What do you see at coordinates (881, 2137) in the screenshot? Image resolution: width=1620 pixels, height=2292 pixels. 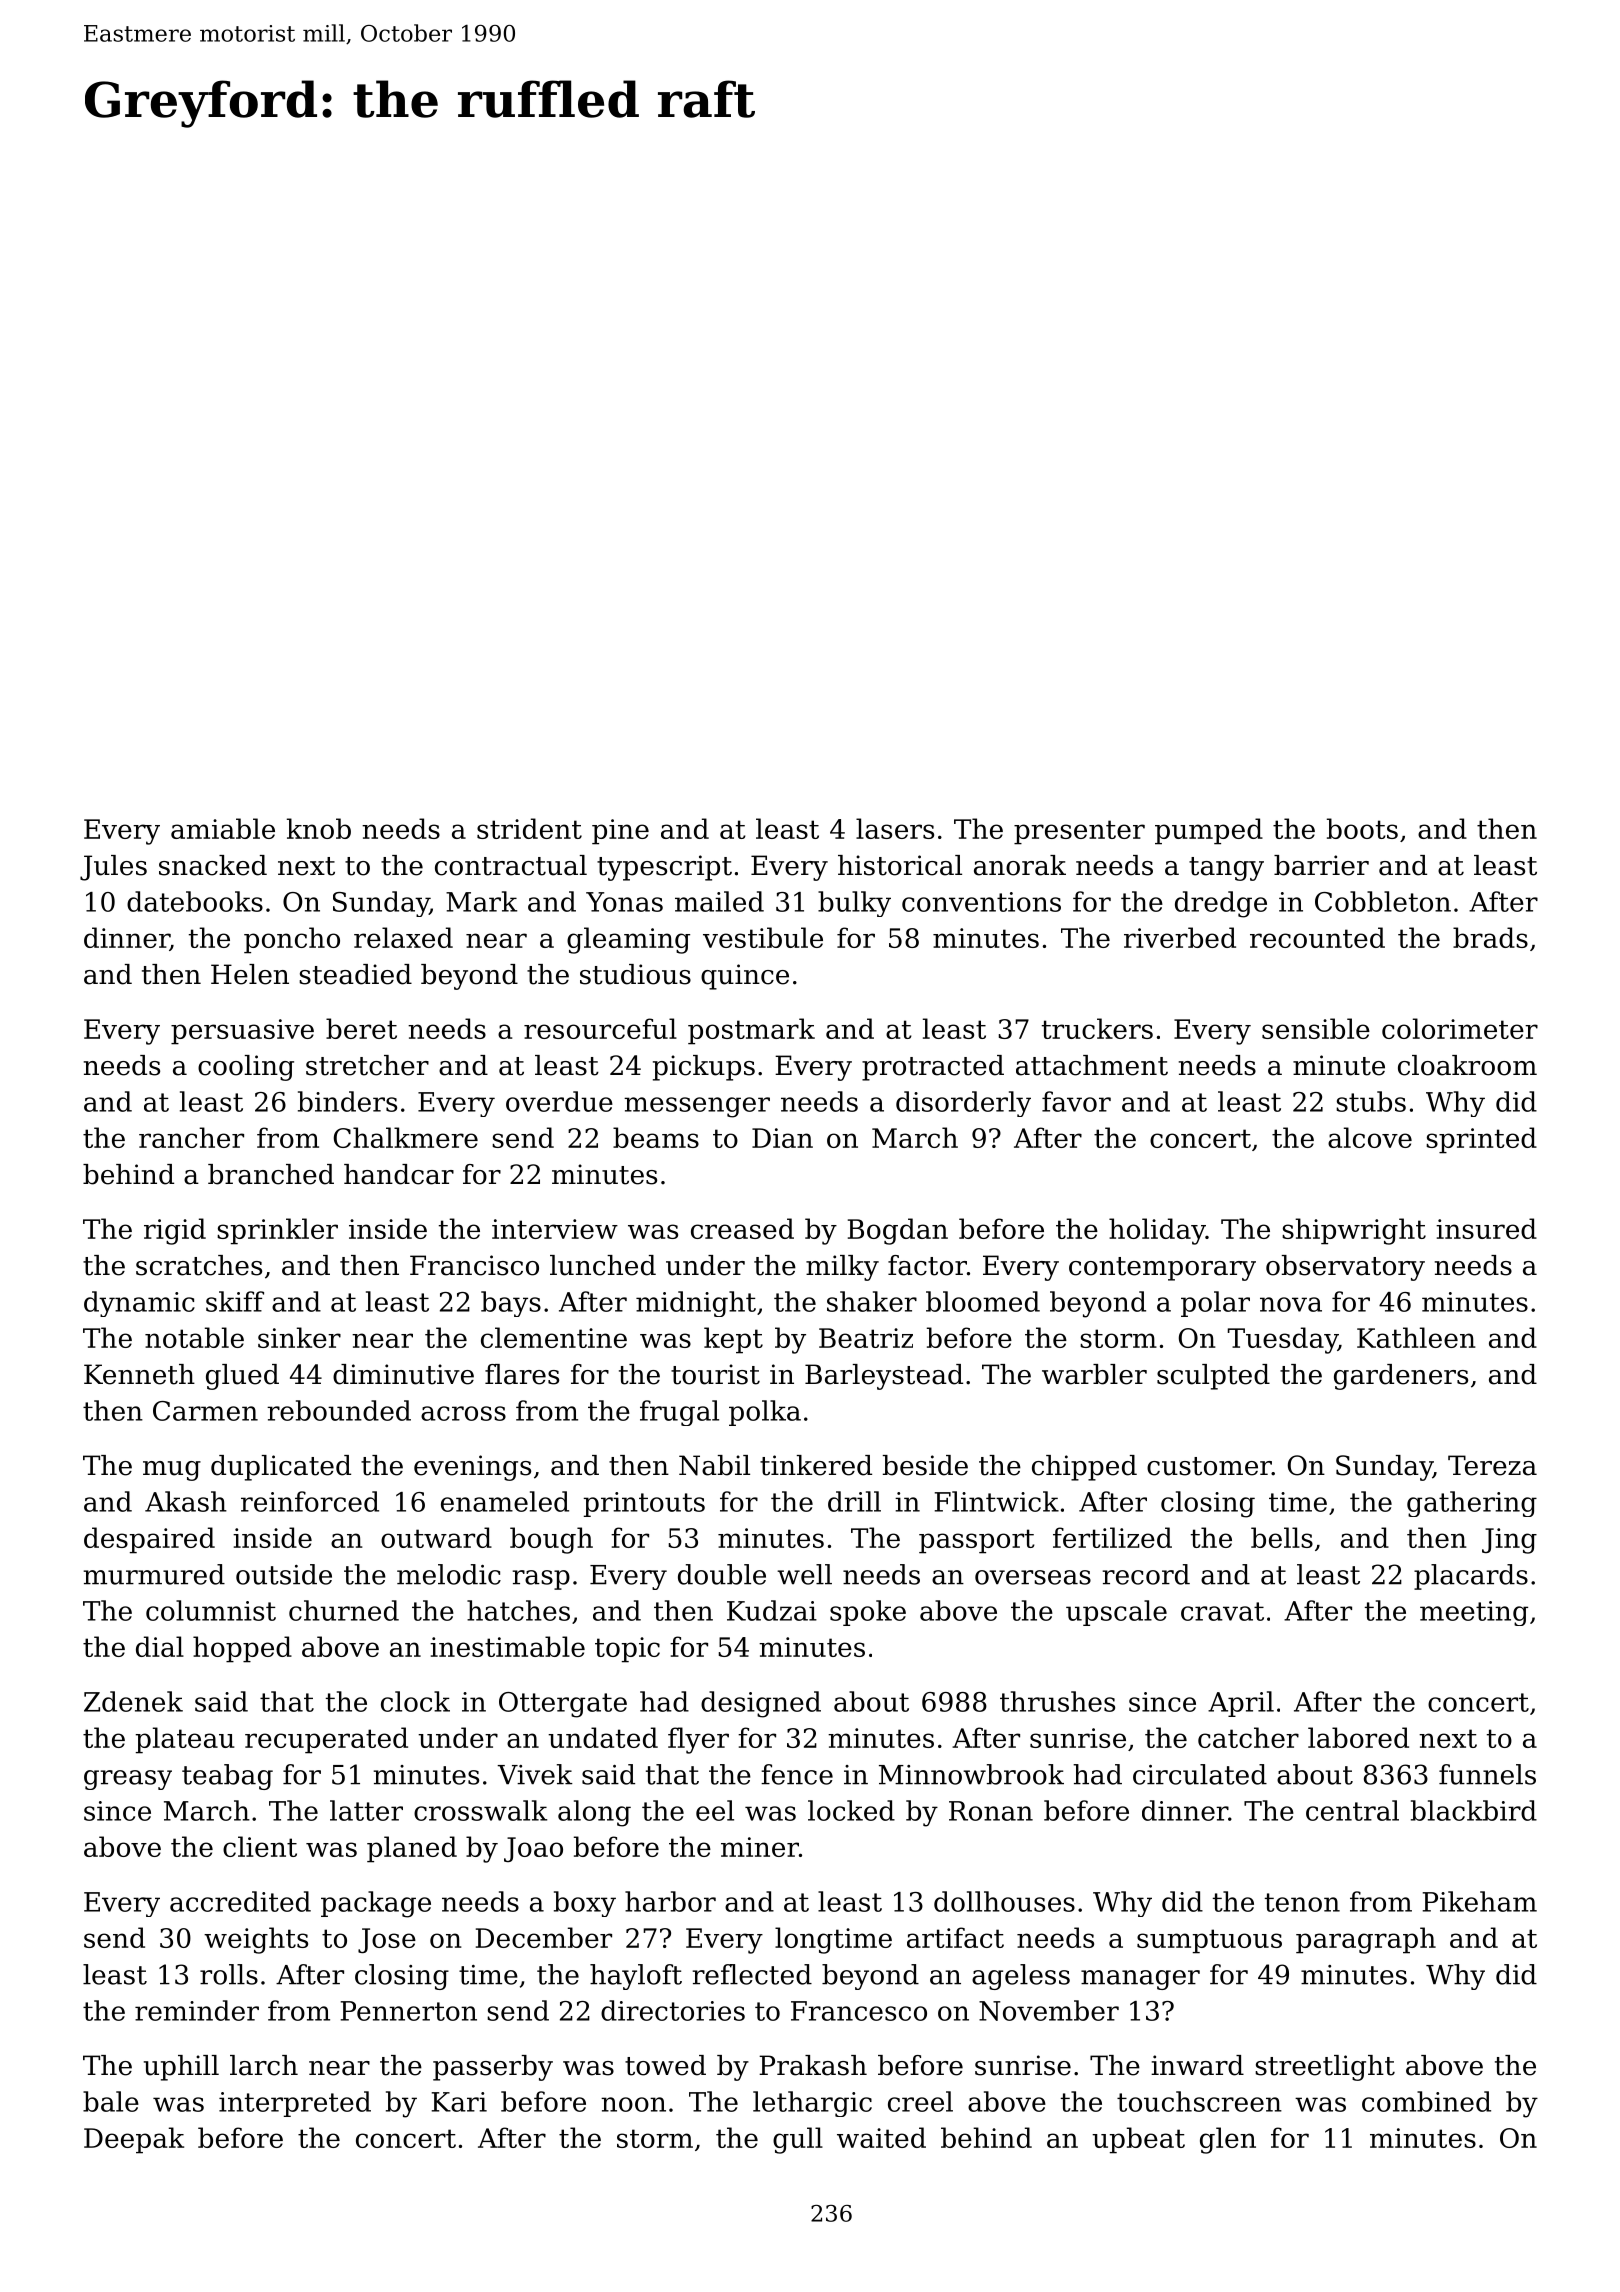 I see `waited` at bounding box center [881, 2137].
